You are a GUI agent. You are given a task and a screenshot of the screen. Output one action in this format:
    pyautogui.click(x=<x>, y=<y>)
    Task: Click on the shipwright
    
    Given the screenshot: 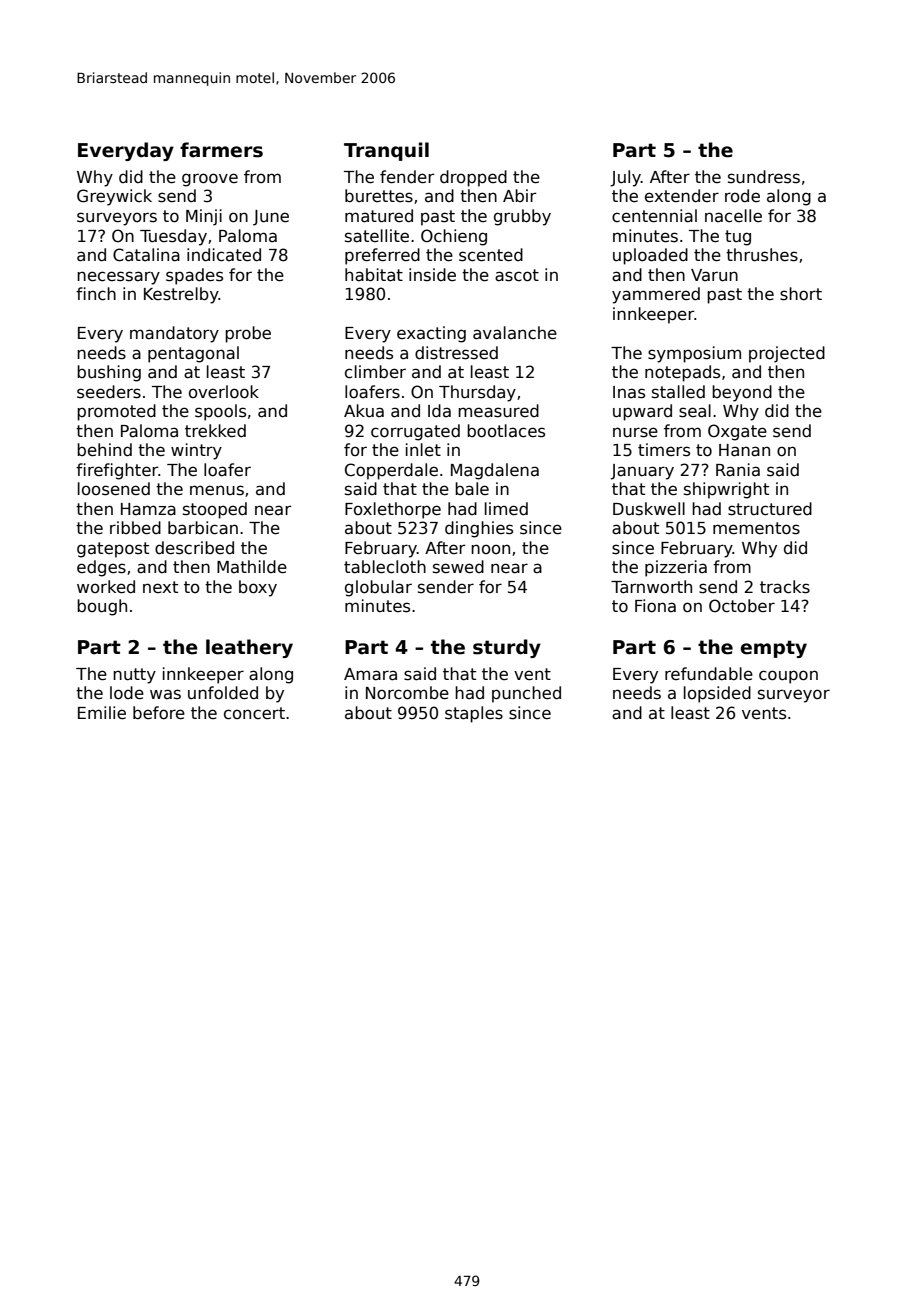 What is the action you would take?
    pyautogui.click(x=726, y=490)
